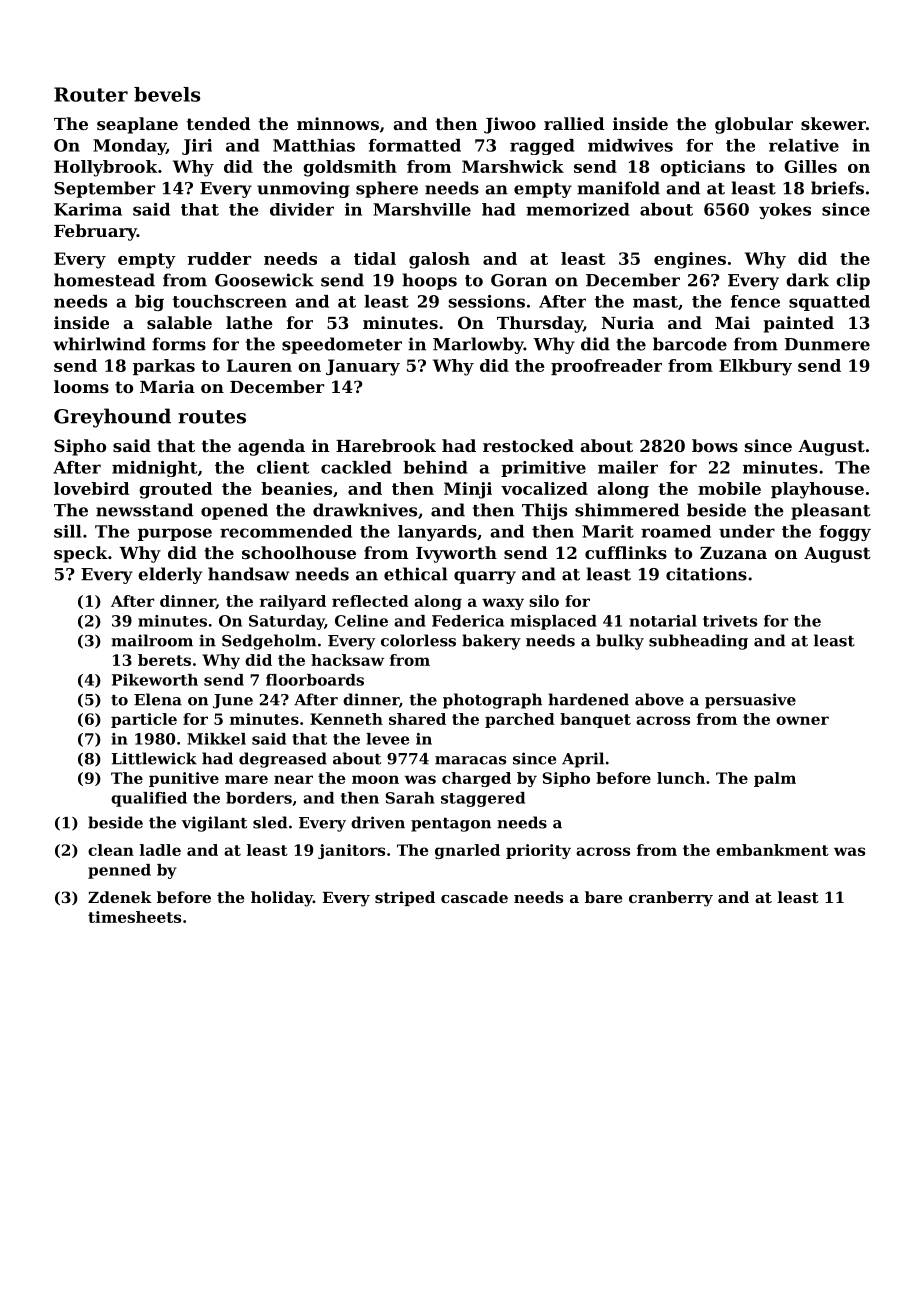 The height and width of the screenshot is (1308, 924). What do you see at coordinates (510, 125) in the screenshot?
I see `Jiwoo` at bounding box center [510, 125].
